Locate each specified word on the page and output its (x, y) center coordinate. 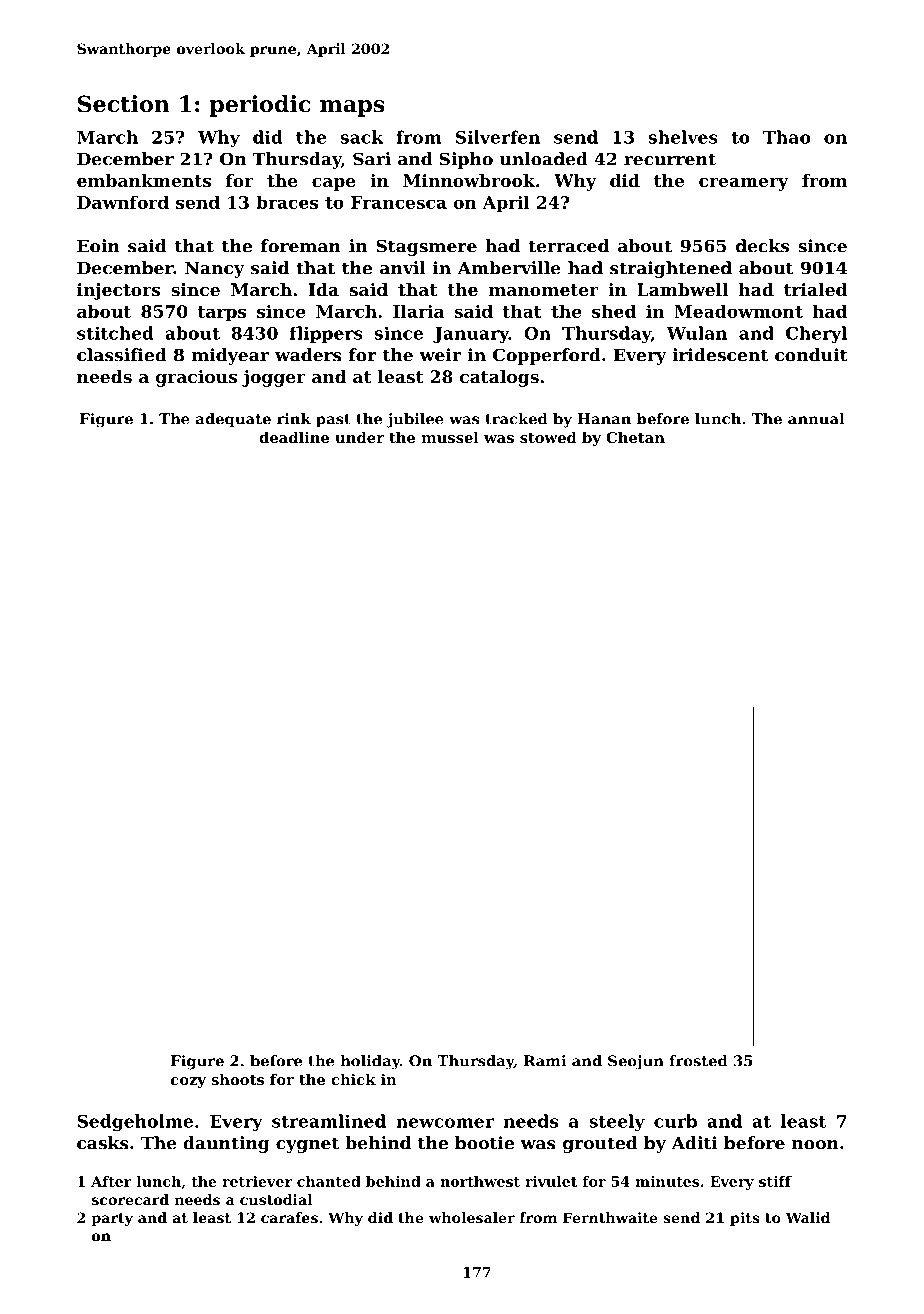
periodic (260, 106)
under (359, 437)
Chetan (635, 437)
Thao (786, 137)
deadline (294, 437)
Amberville (509, 268)
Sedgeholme (135, 1122)
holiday (370, 1062)
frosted (698, 1061)
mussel (450, 437)
